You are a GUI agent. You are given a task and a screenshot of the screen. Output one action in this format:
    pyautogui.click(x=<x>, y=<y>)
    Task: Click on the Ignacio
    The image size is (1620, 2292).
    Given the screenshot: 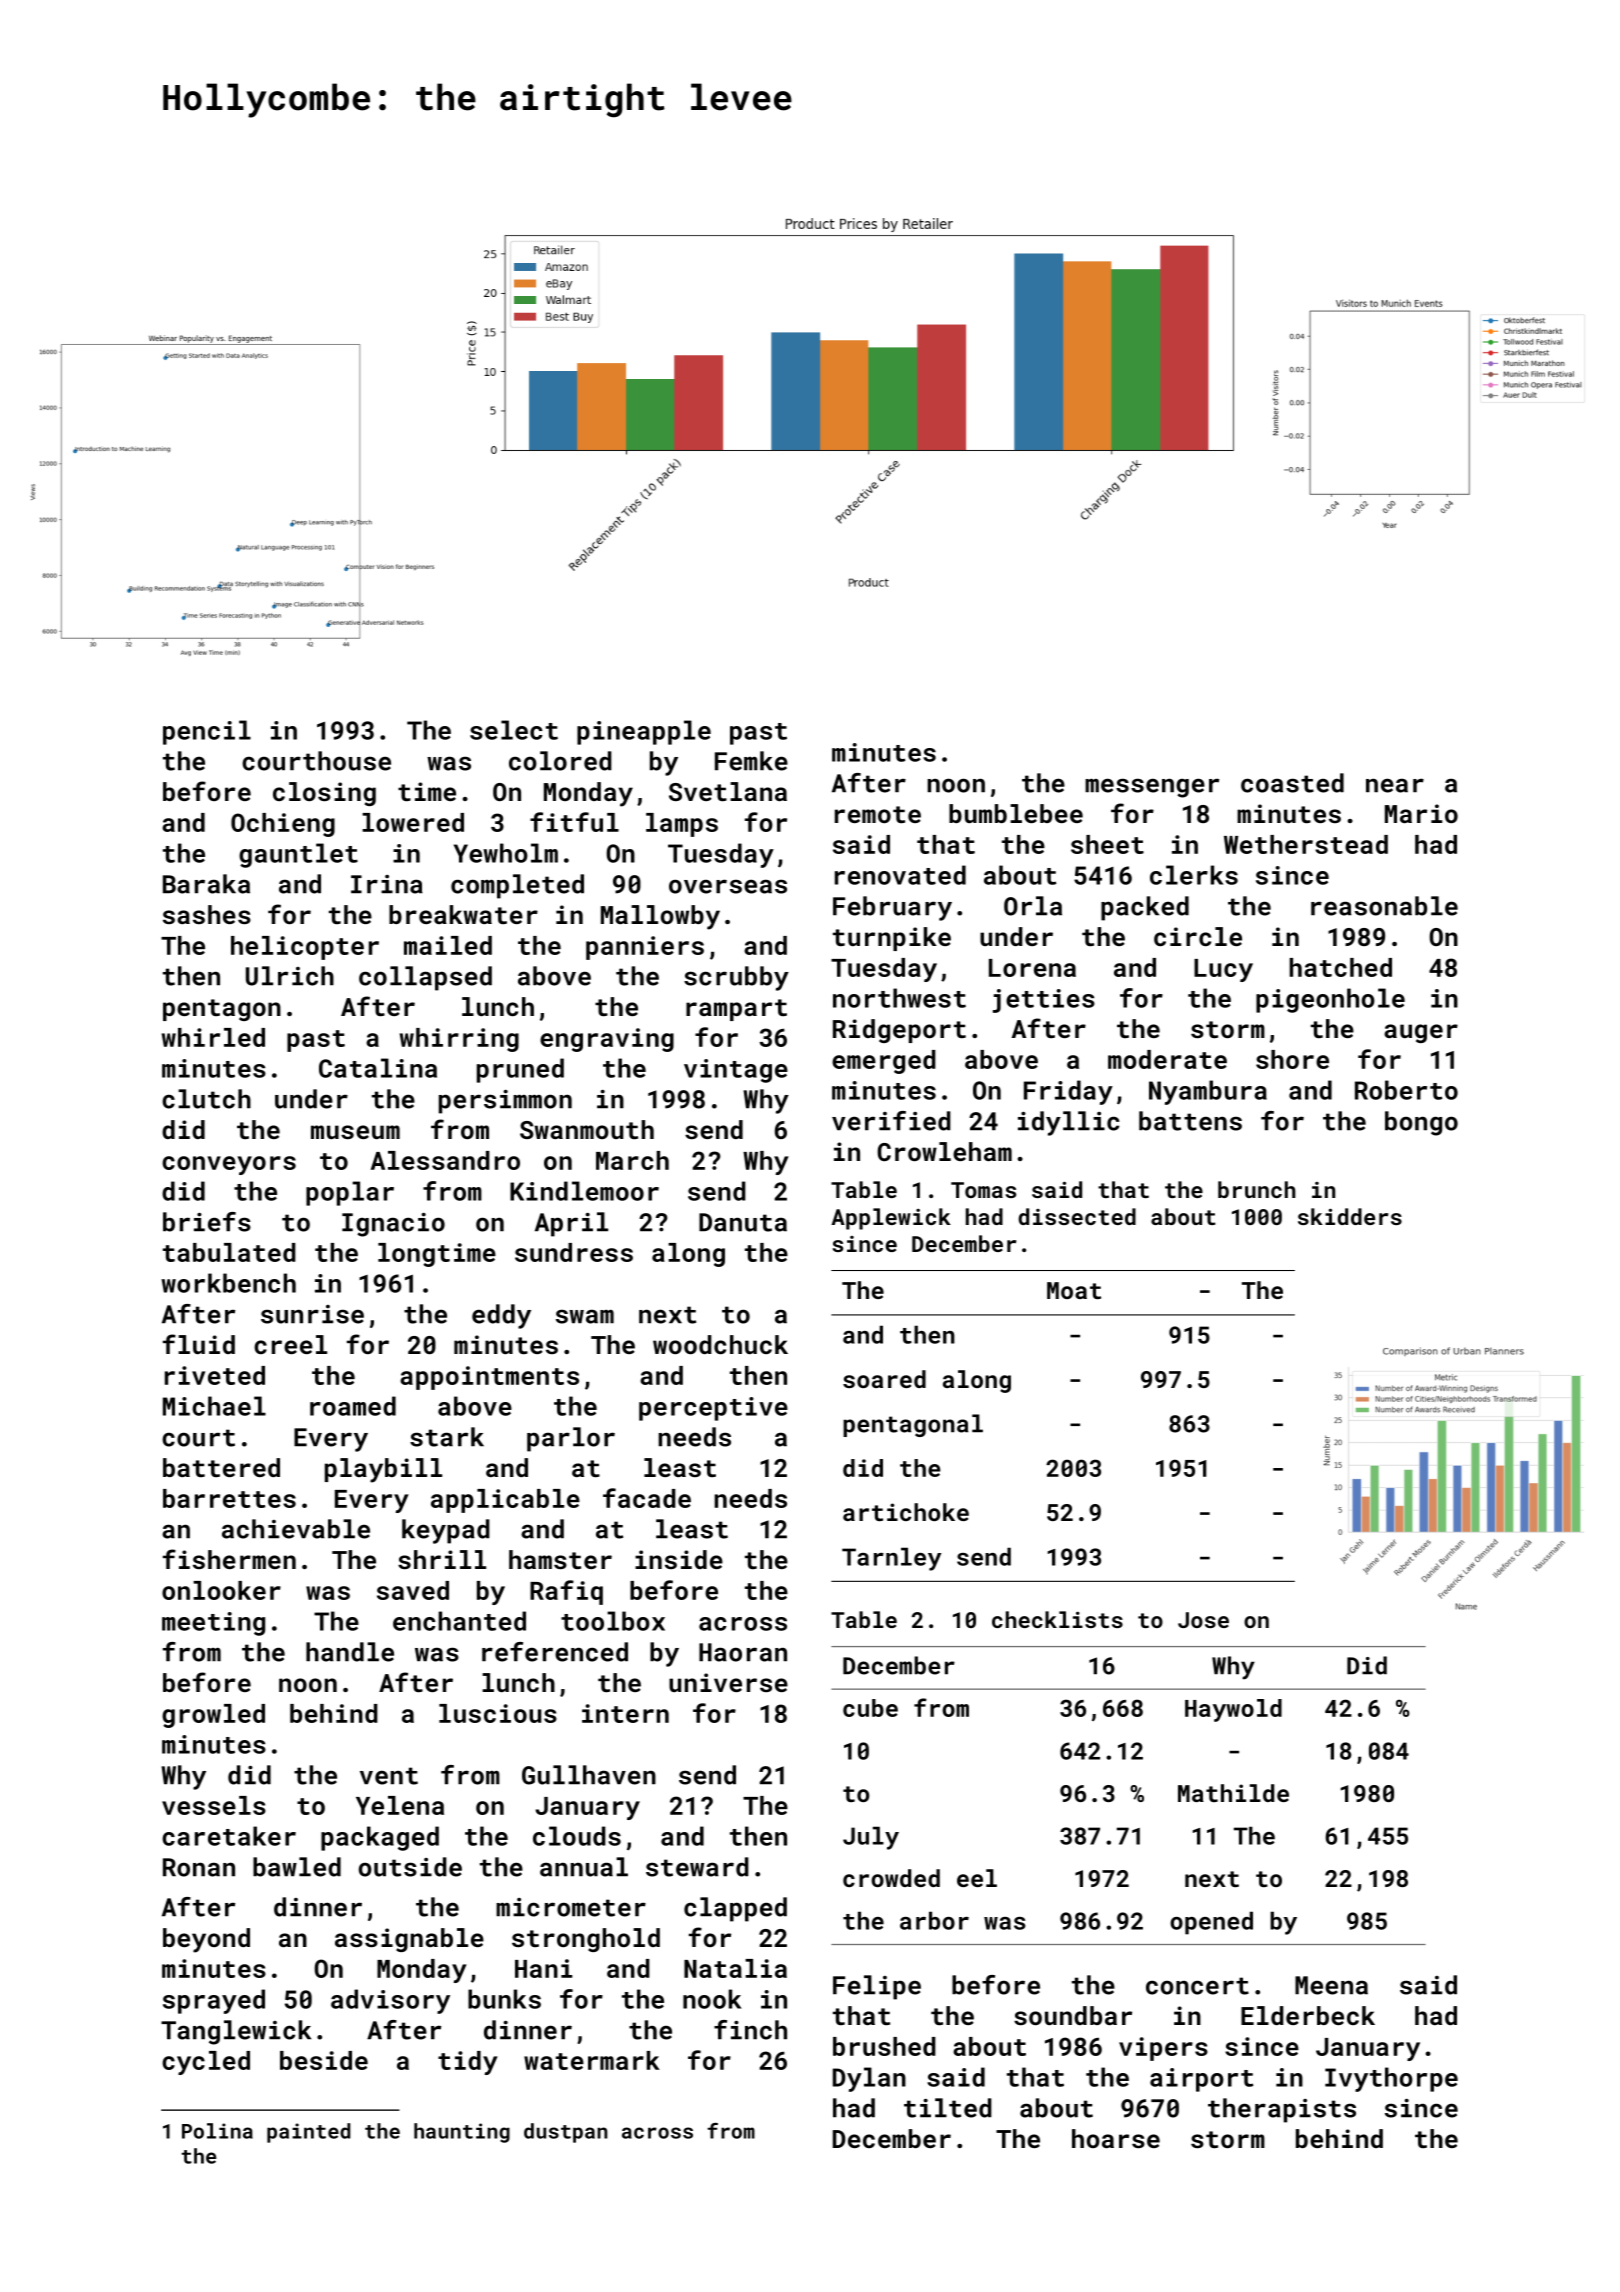 What is the action you would take?
    pyautogui.click(x=393, y=1225)
